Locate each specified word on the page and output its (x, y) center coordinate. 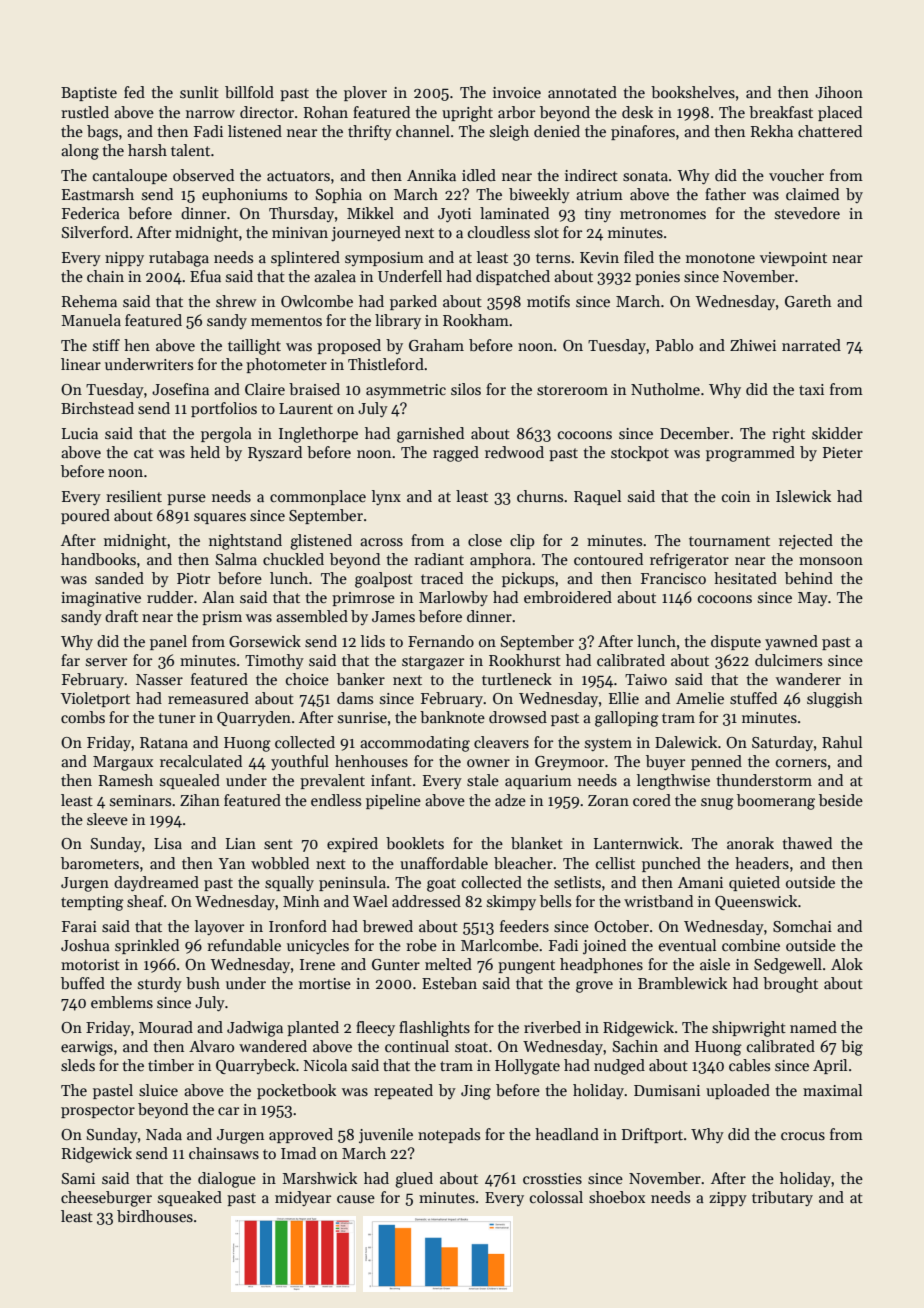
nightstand (245, 542)
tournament (729, 541)
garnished (430, 435)
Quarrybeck (256, 1066)
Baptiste (89, 94)
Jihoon (839, 92)
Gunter (396, 965)
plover (365, 93)
